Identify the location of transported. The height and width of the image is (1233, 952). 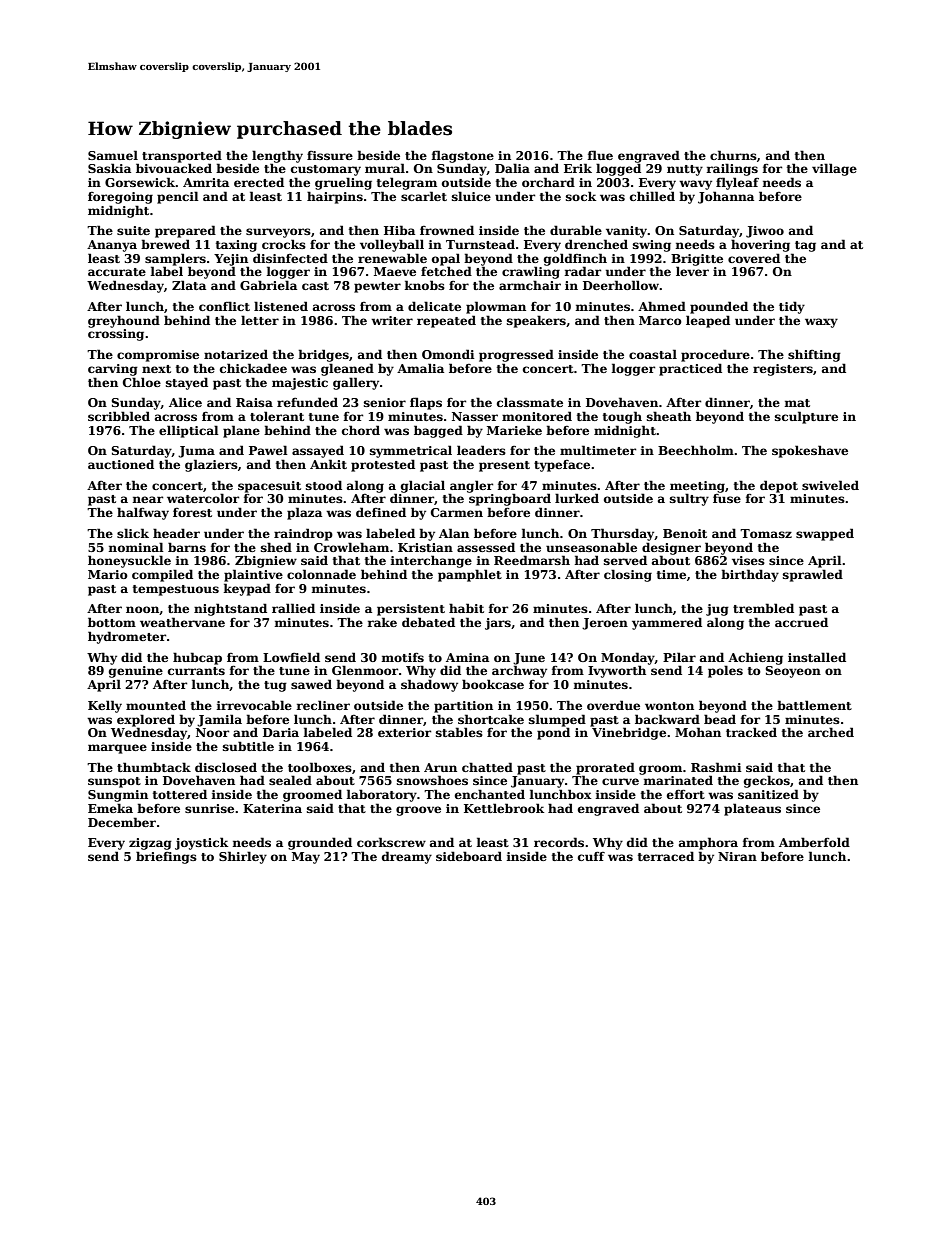
(182, 156).
